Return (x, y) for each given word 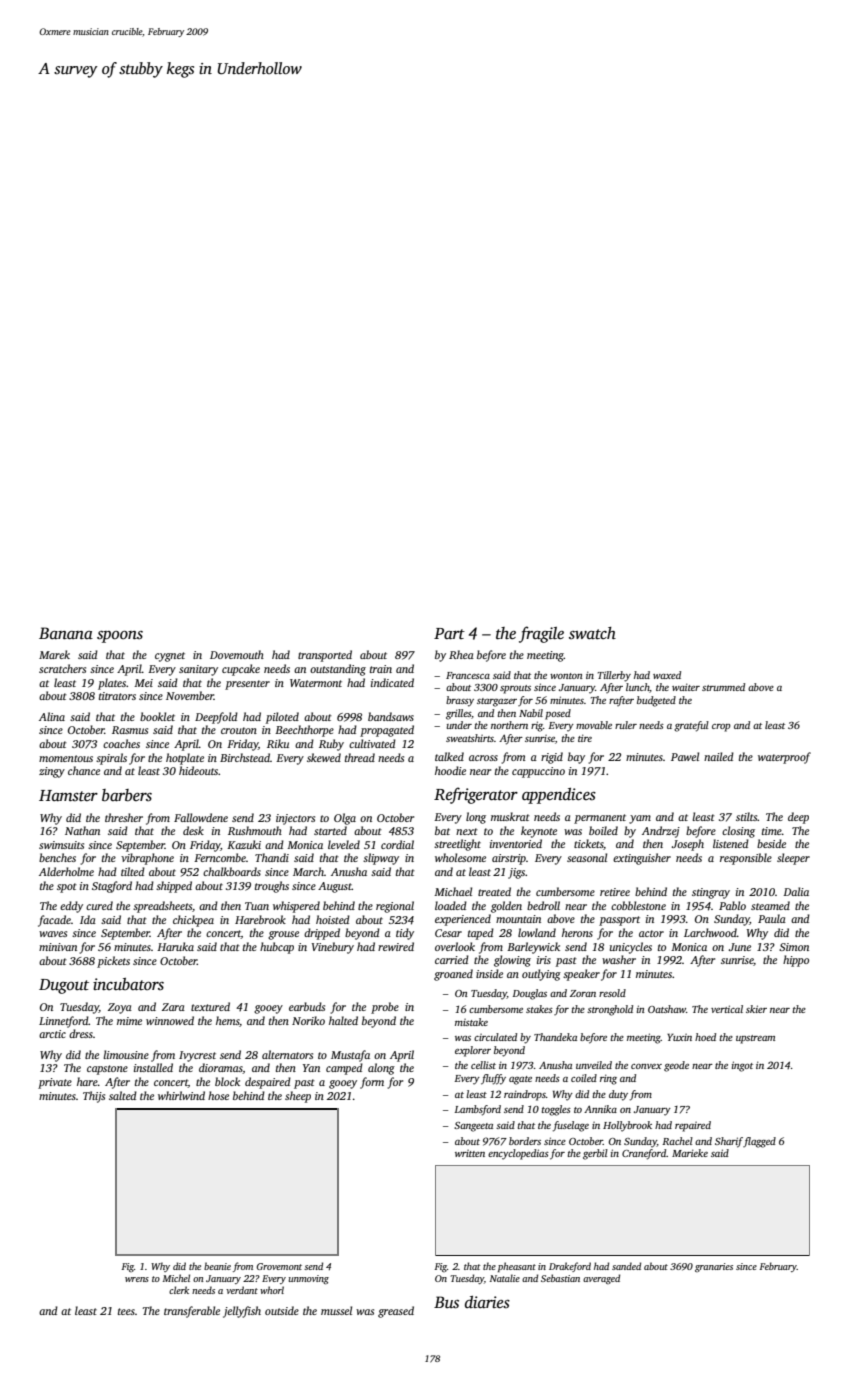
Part (449, 633)
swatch (592, 633)
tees (126, 1311)
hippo (796, 961)
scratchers (62, 668)
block (227, 1081)
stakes (539, 1009)
